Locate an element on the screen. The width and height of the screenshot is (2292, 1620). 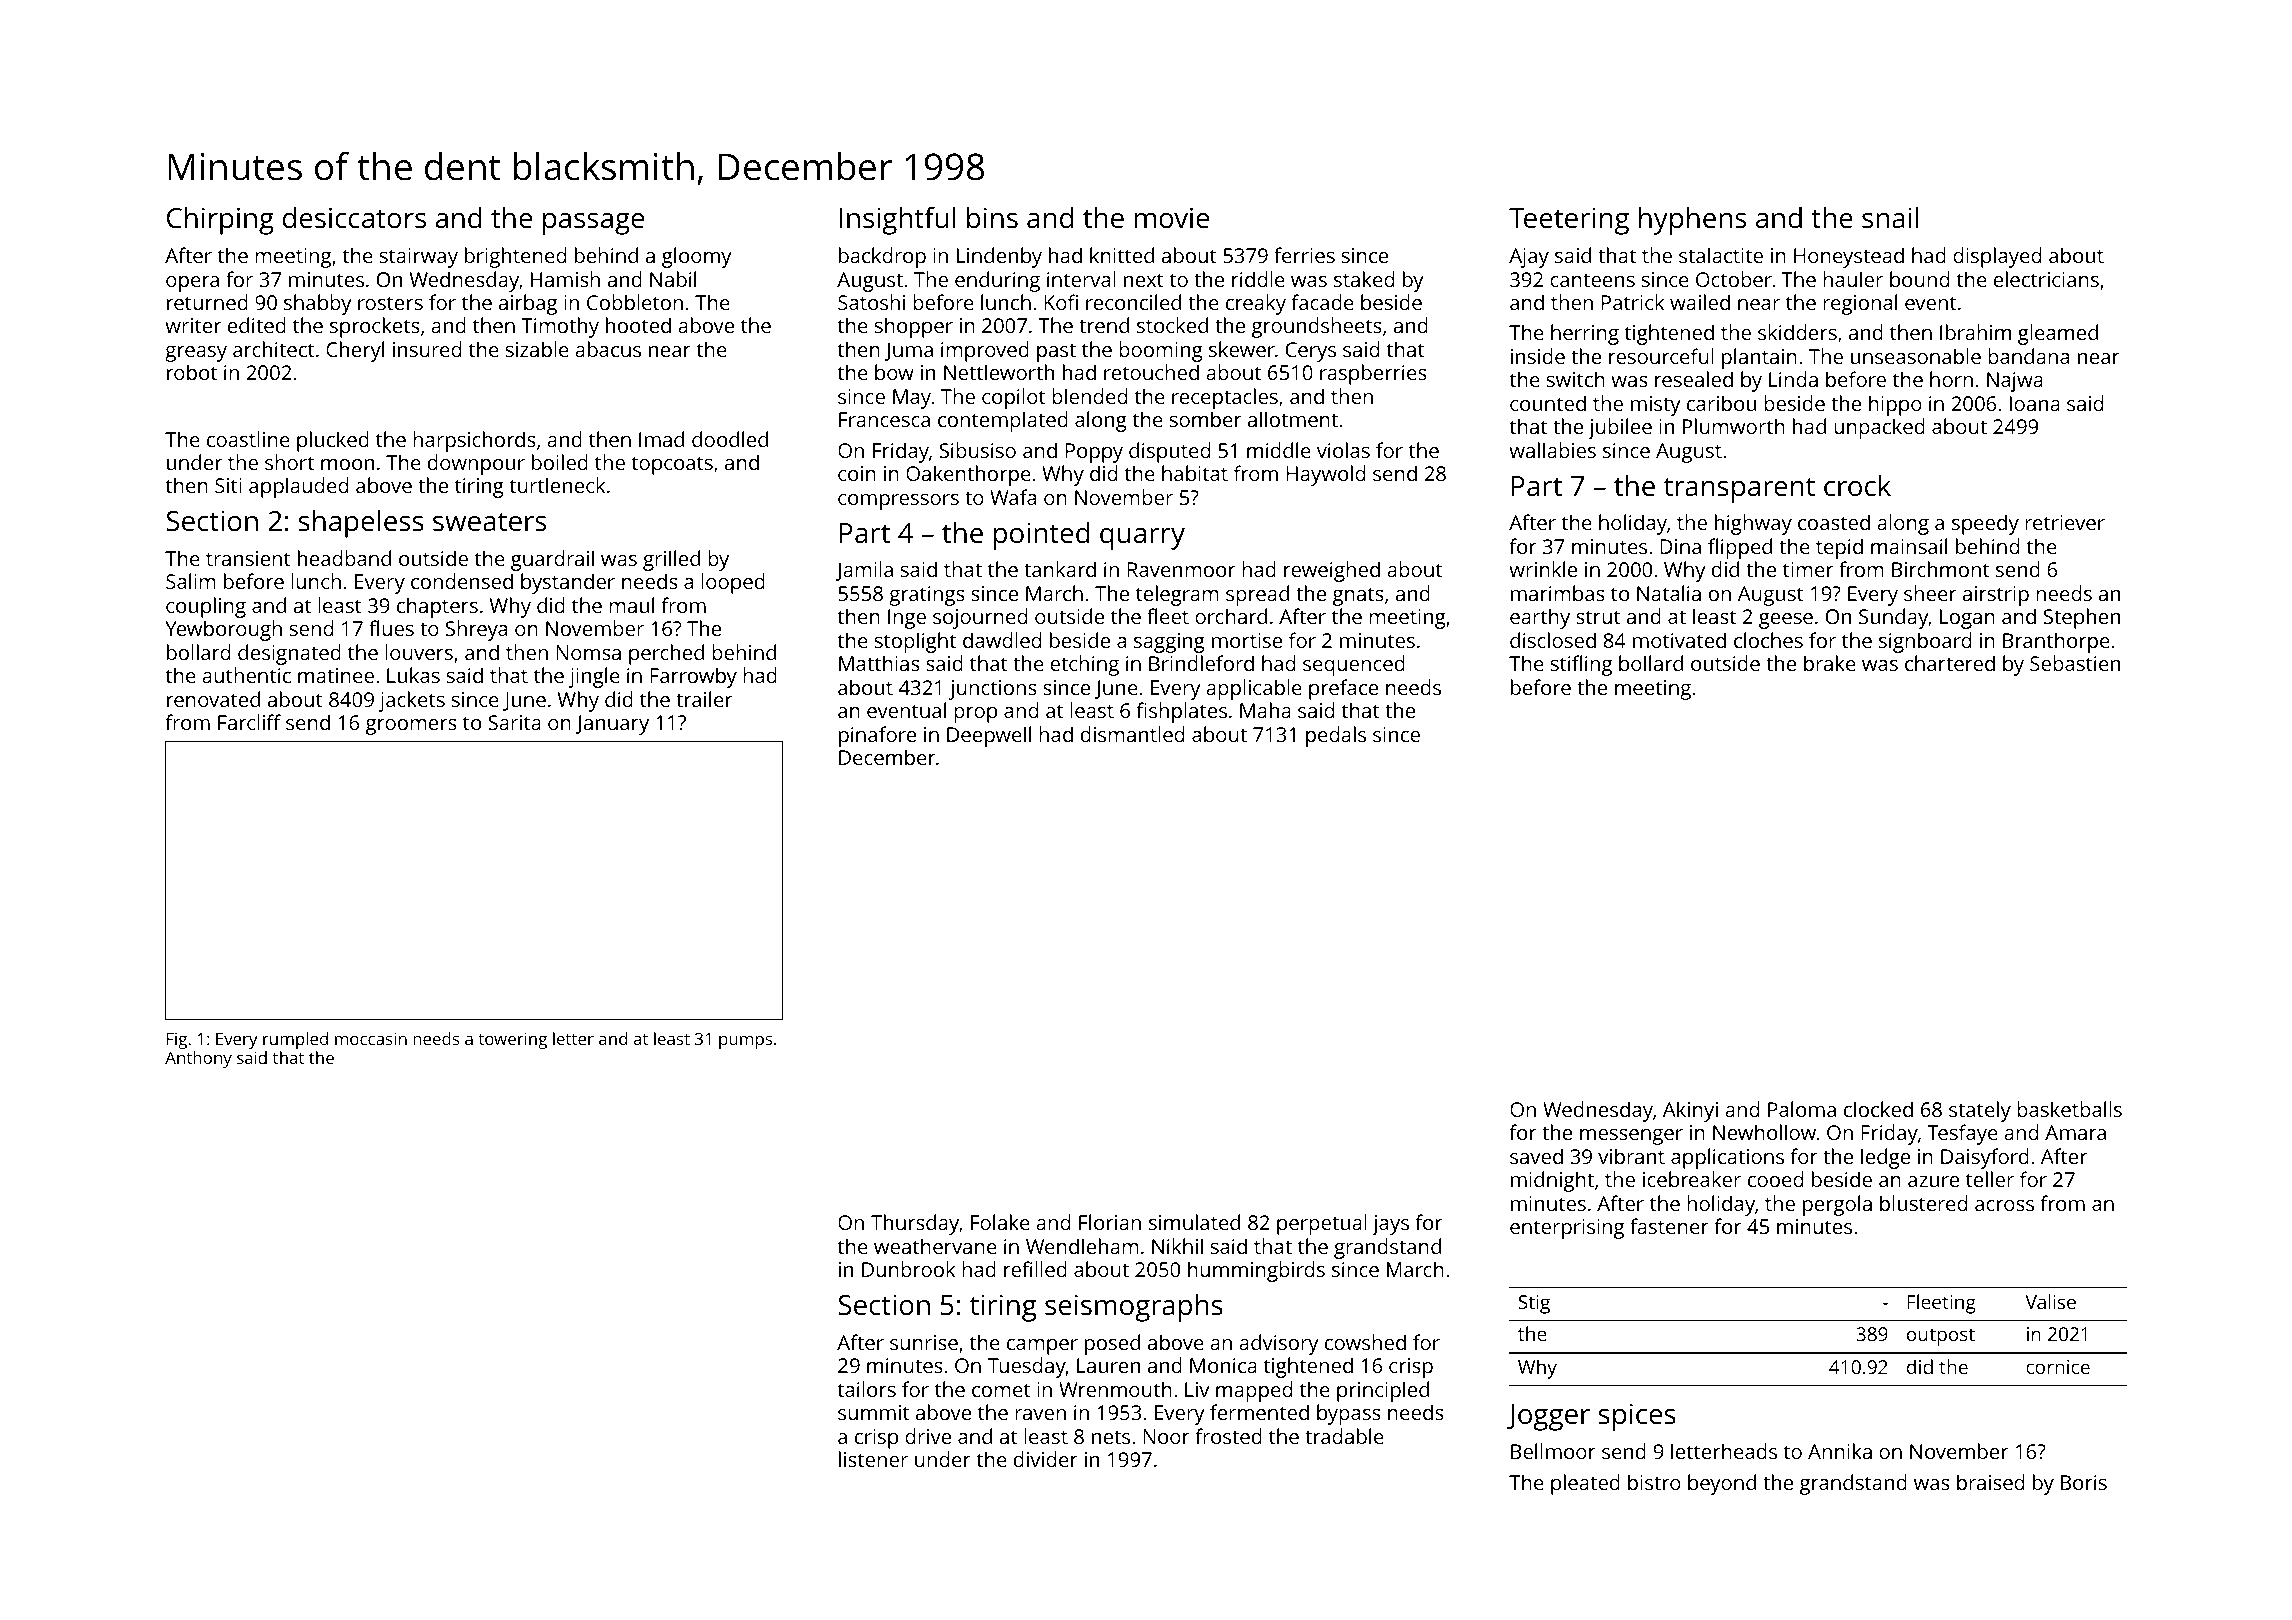
Logan is located at coordinates (1967, 619).
